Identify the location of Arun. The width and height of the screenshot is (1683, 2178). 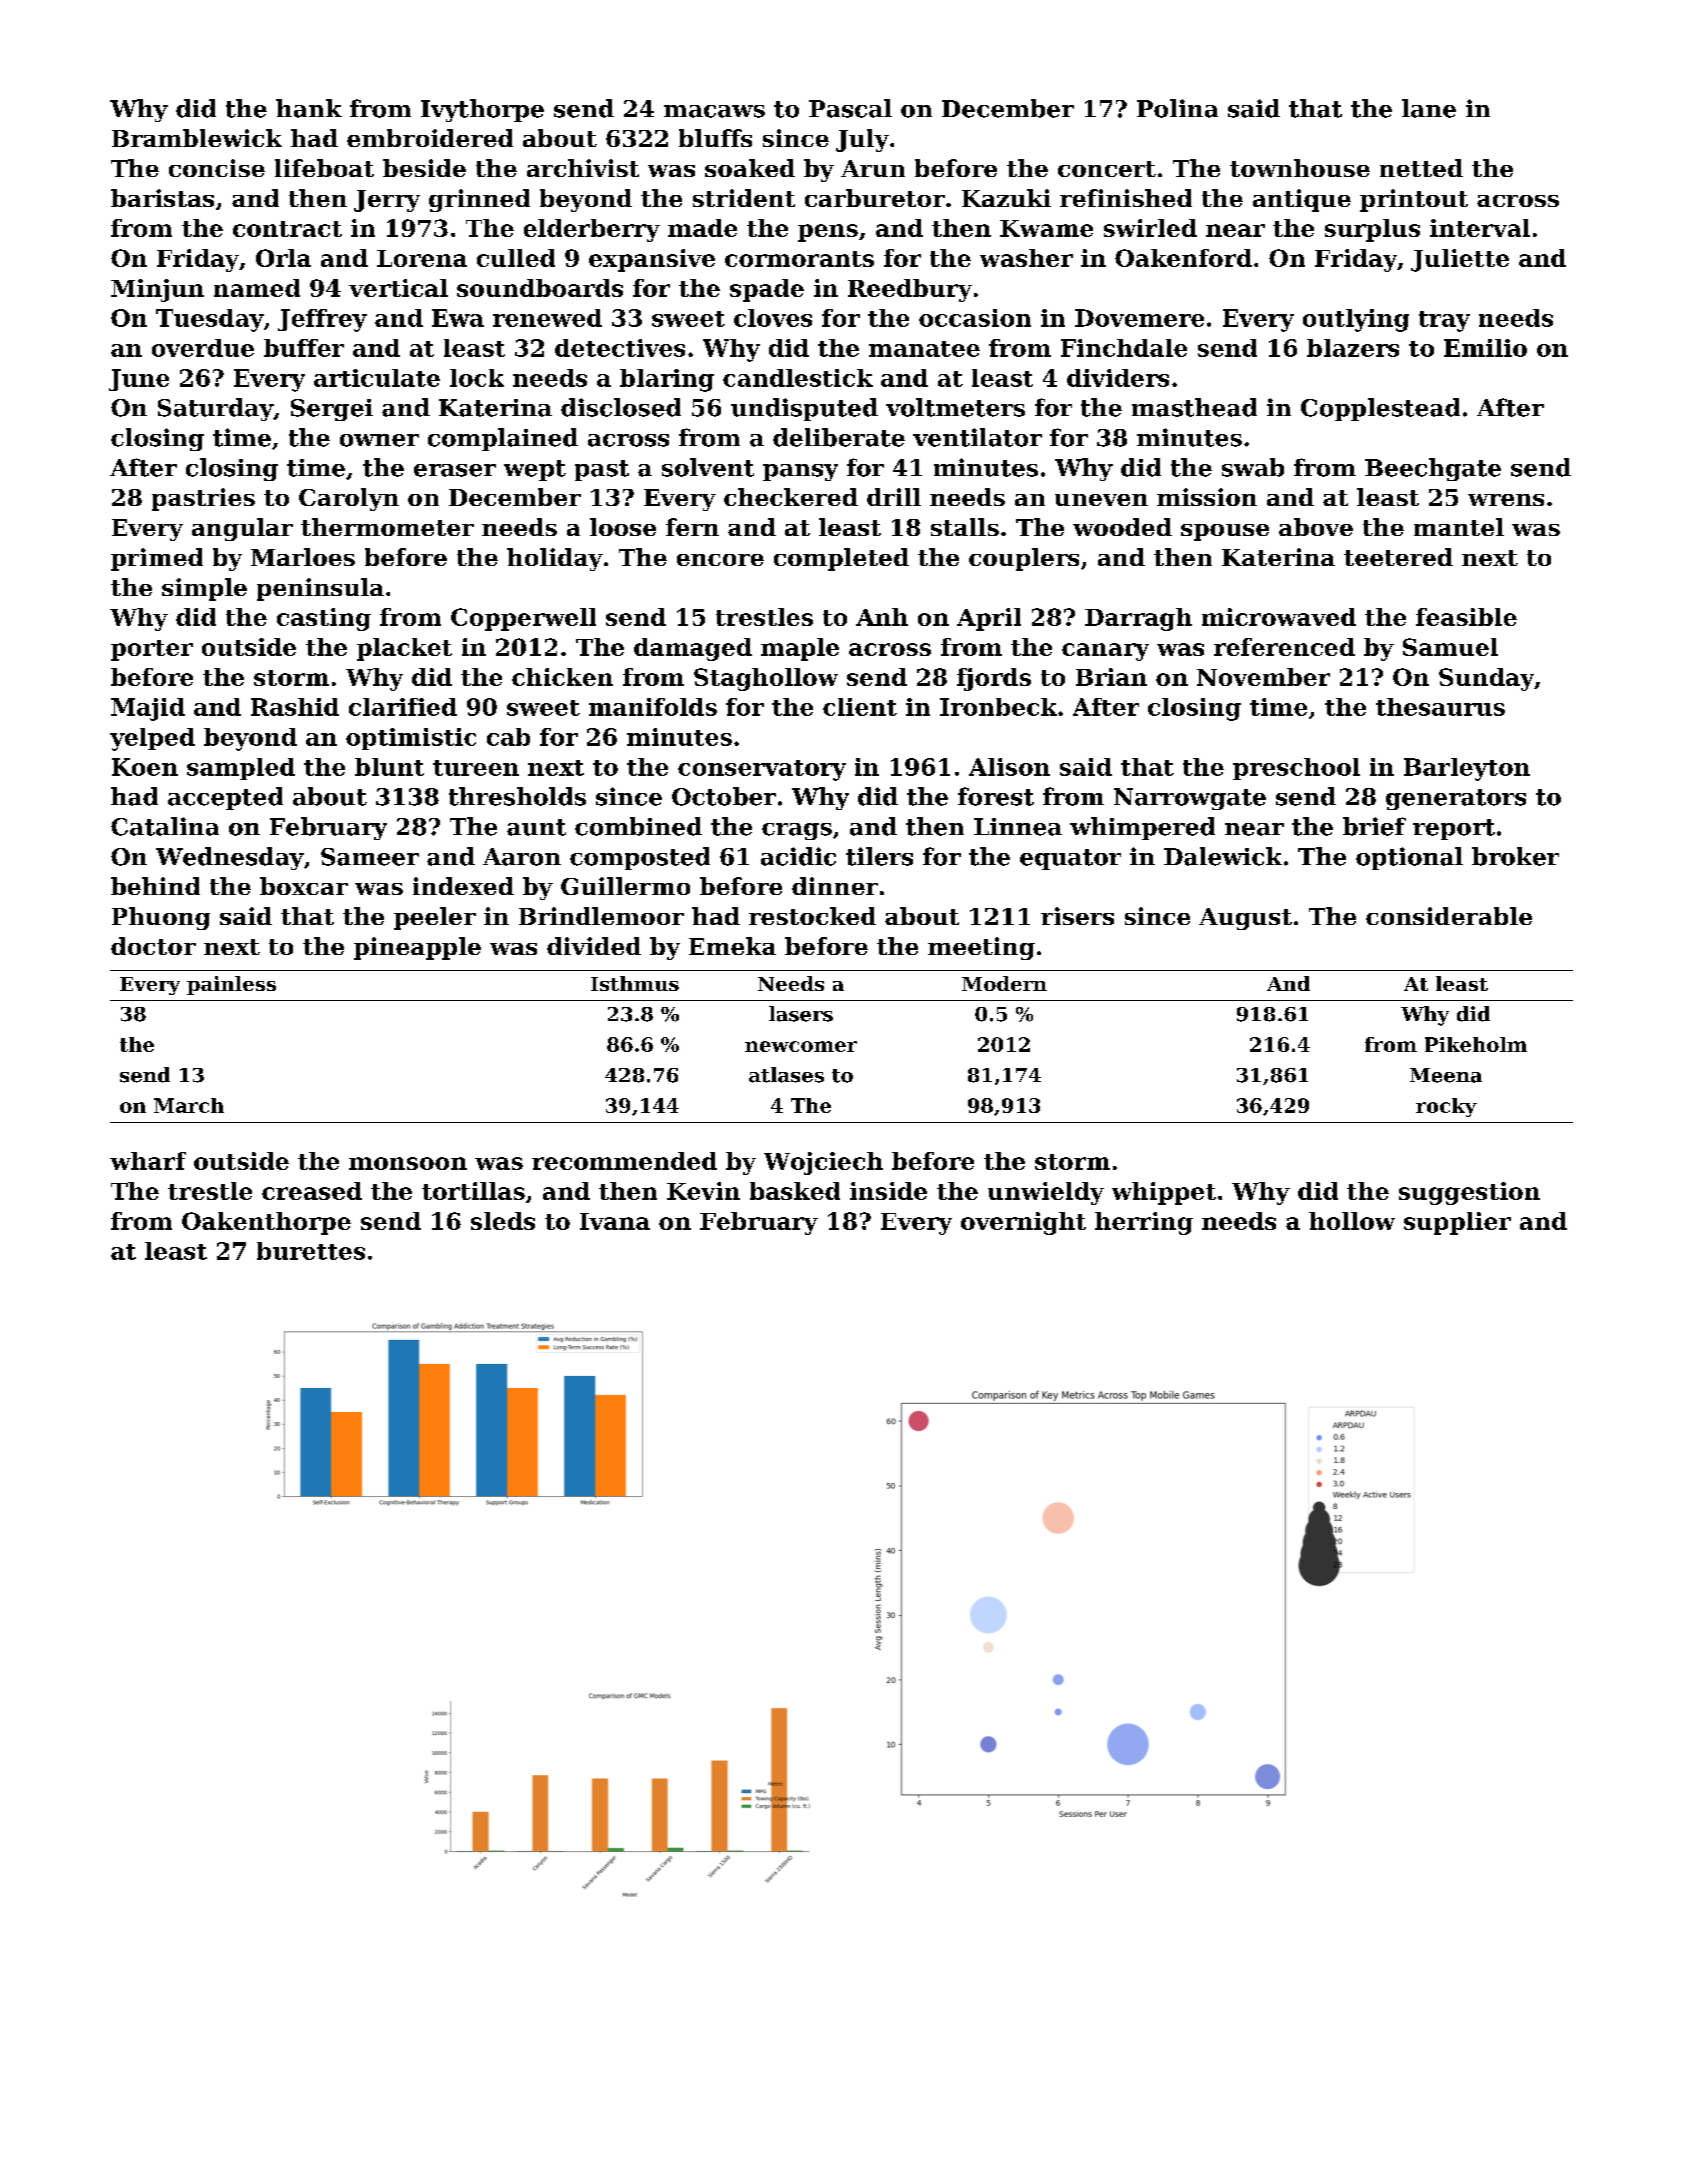
(873, 168).
